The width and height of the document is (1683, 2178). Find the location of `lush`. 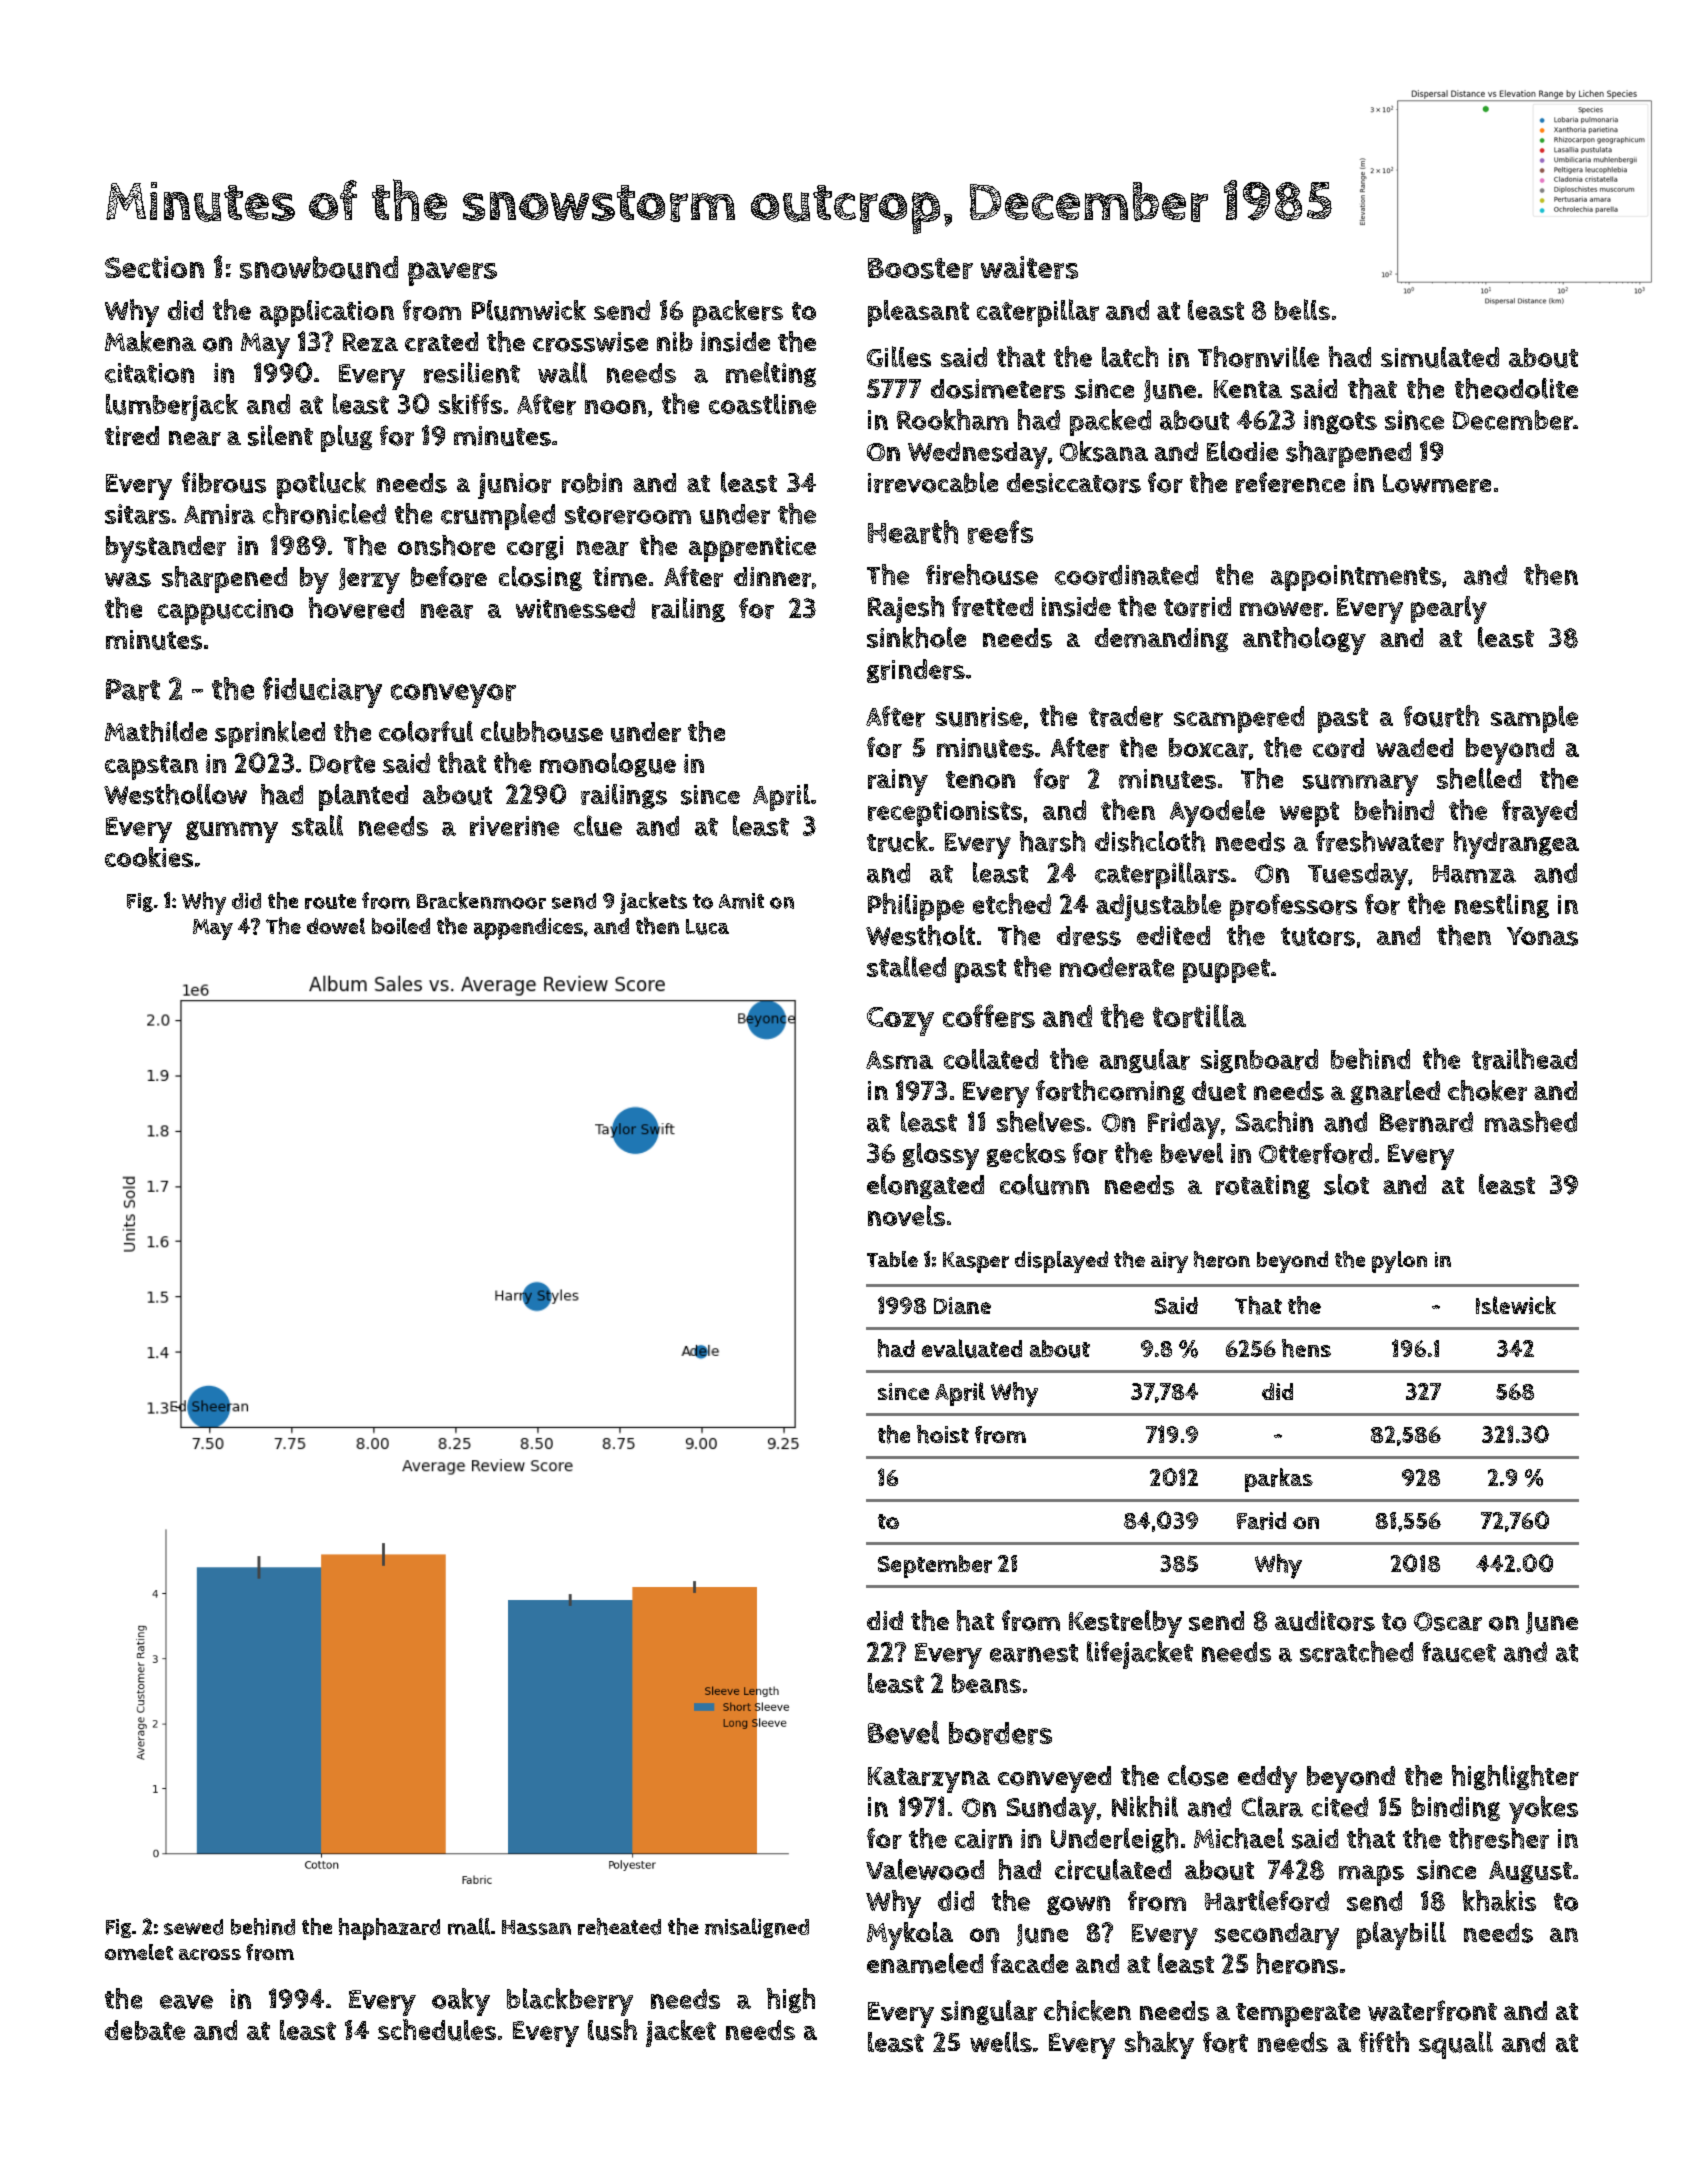

lush is located at coordinates (612, 2030).
